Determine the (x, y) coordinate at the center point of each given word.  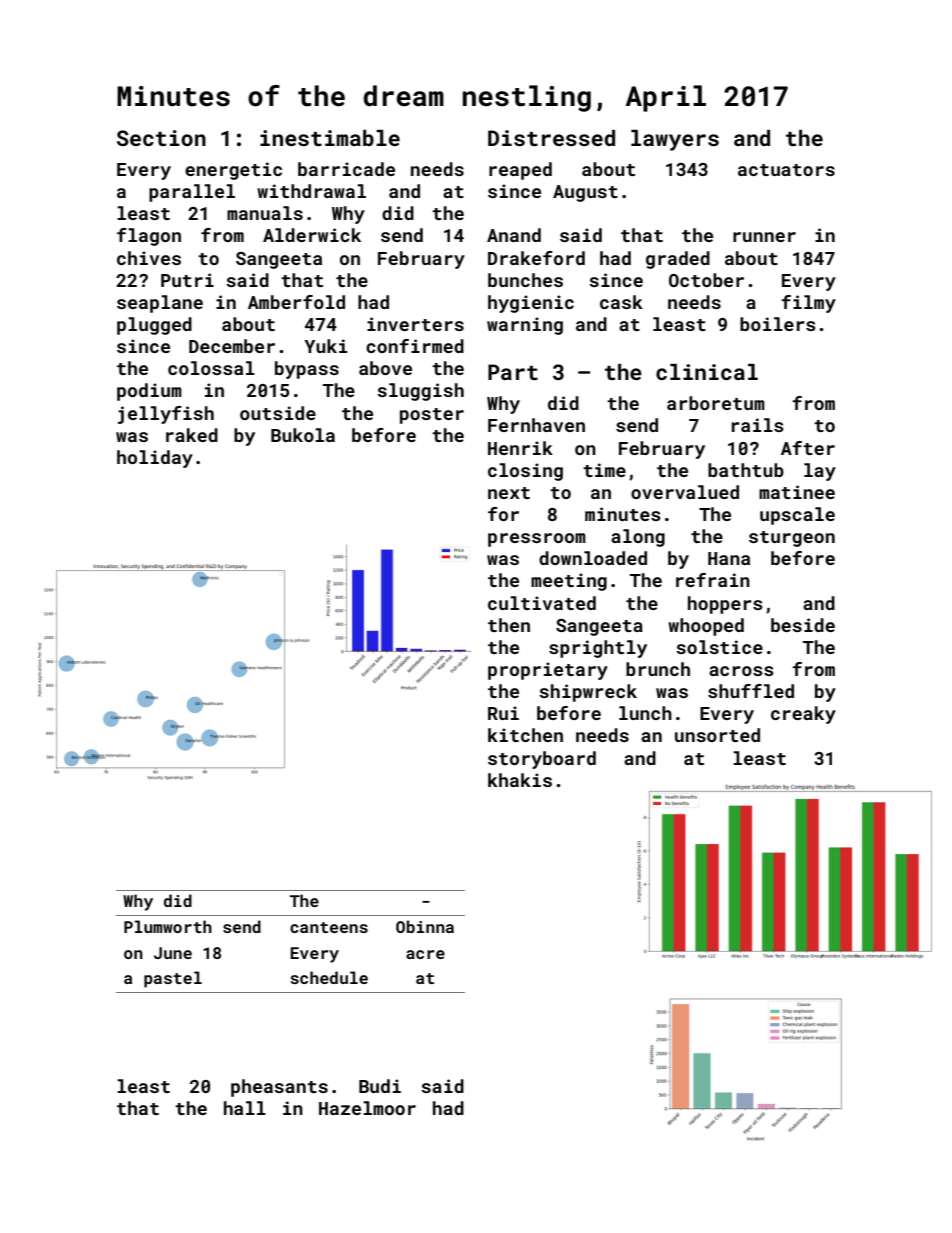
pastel (173, 979)
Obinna (425, 926)
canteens (329, 927)
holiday (155, 459)
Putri (187, 280)
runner (764, 237)
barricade (346, 169)
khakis (520, 780)
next (509, 493)
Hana (729, 558)
